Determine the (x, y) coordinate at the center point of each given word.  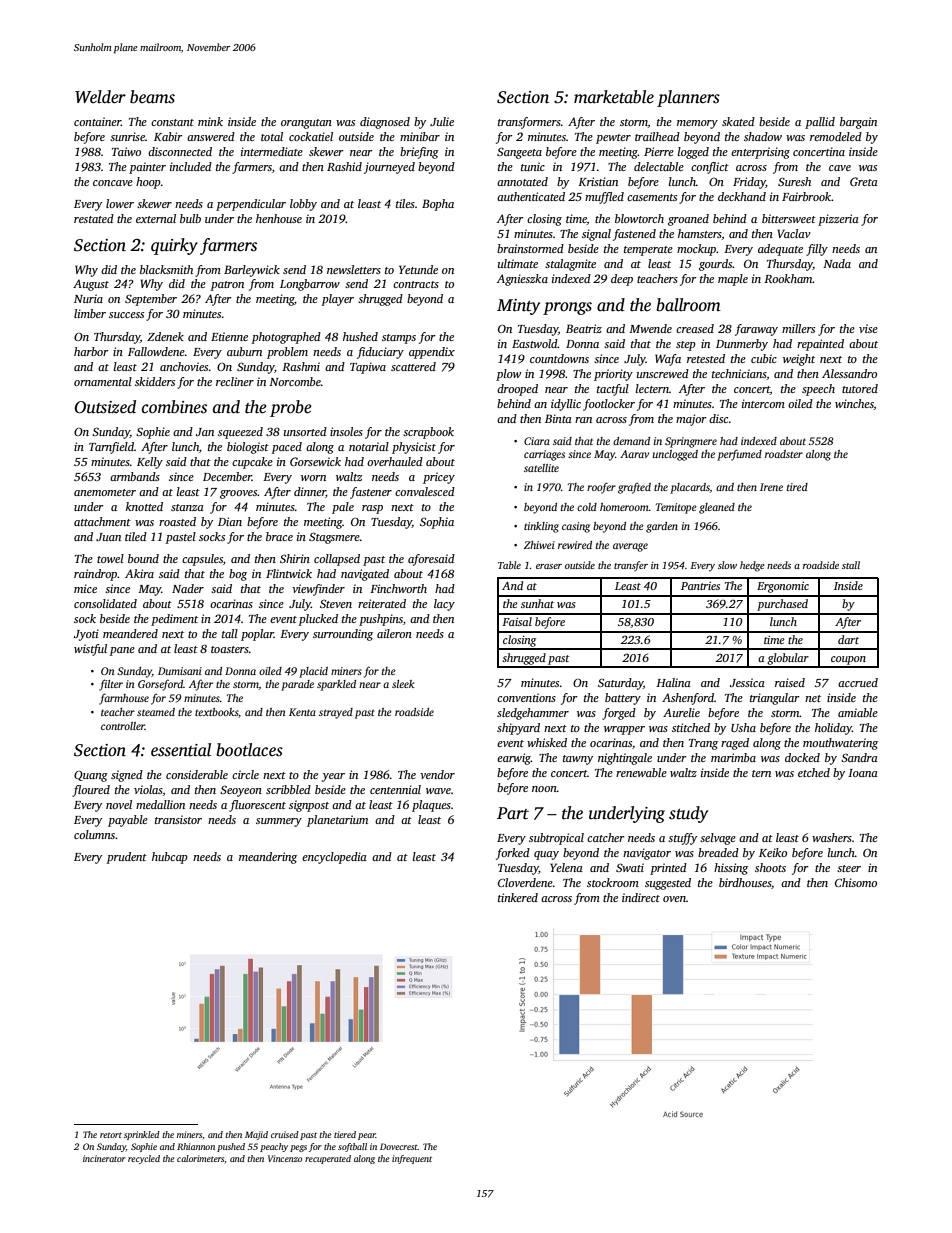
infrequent (412, 1159)
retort (111, 1135)
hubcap (170, 858)
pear (367, 1136)
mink (210, 121)
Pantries (700, 586)
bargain (858, 123)
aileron (394, 633)
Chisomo (856, 882)
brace (279, 536)
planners (688, 98)
